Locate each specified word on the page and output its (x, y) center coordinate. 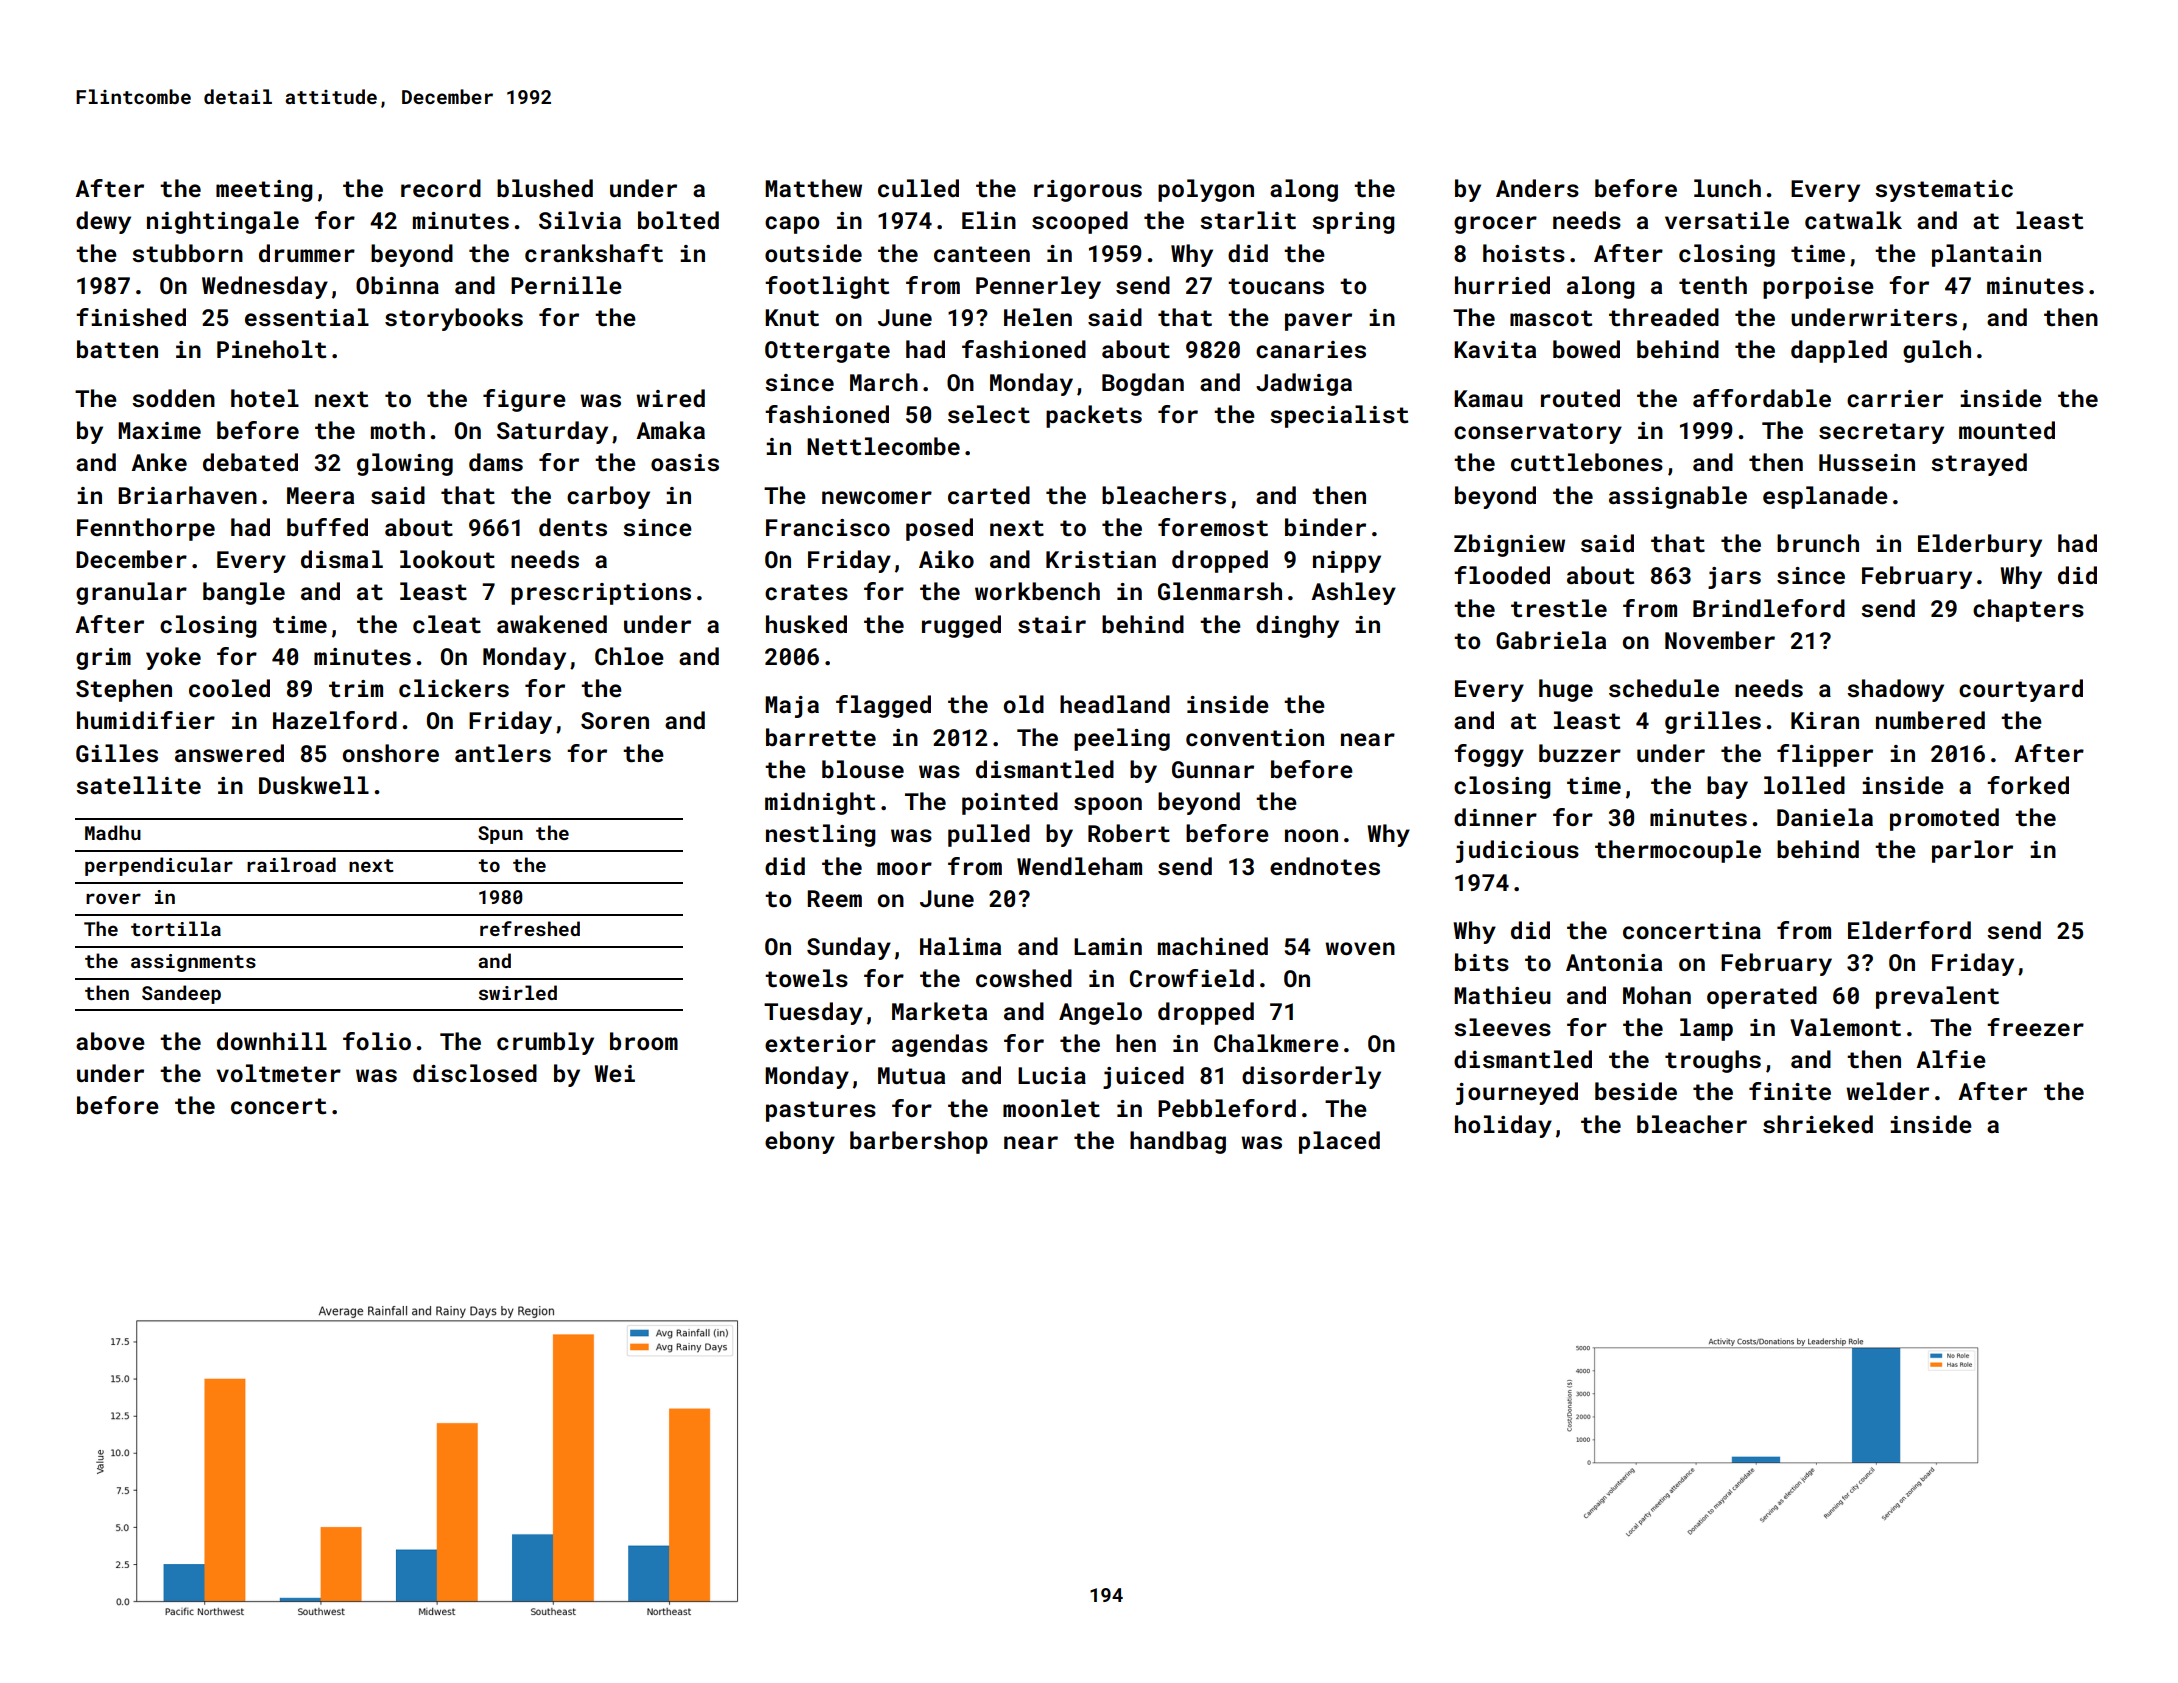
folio (377, 1041)
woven (1360, 948)
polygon (1206, 190)
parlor (1972, 851)
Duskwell (314, 785)
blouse (863, 769)
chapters (2028, 610)
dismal (342, 559)
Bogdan (1143, 384)
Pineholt (271, 349)
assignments (193, 963)
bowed (1586, 349)
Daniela (1825, 817)
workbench (1037, 591)
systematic (1944, 191)
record (441, 188)
